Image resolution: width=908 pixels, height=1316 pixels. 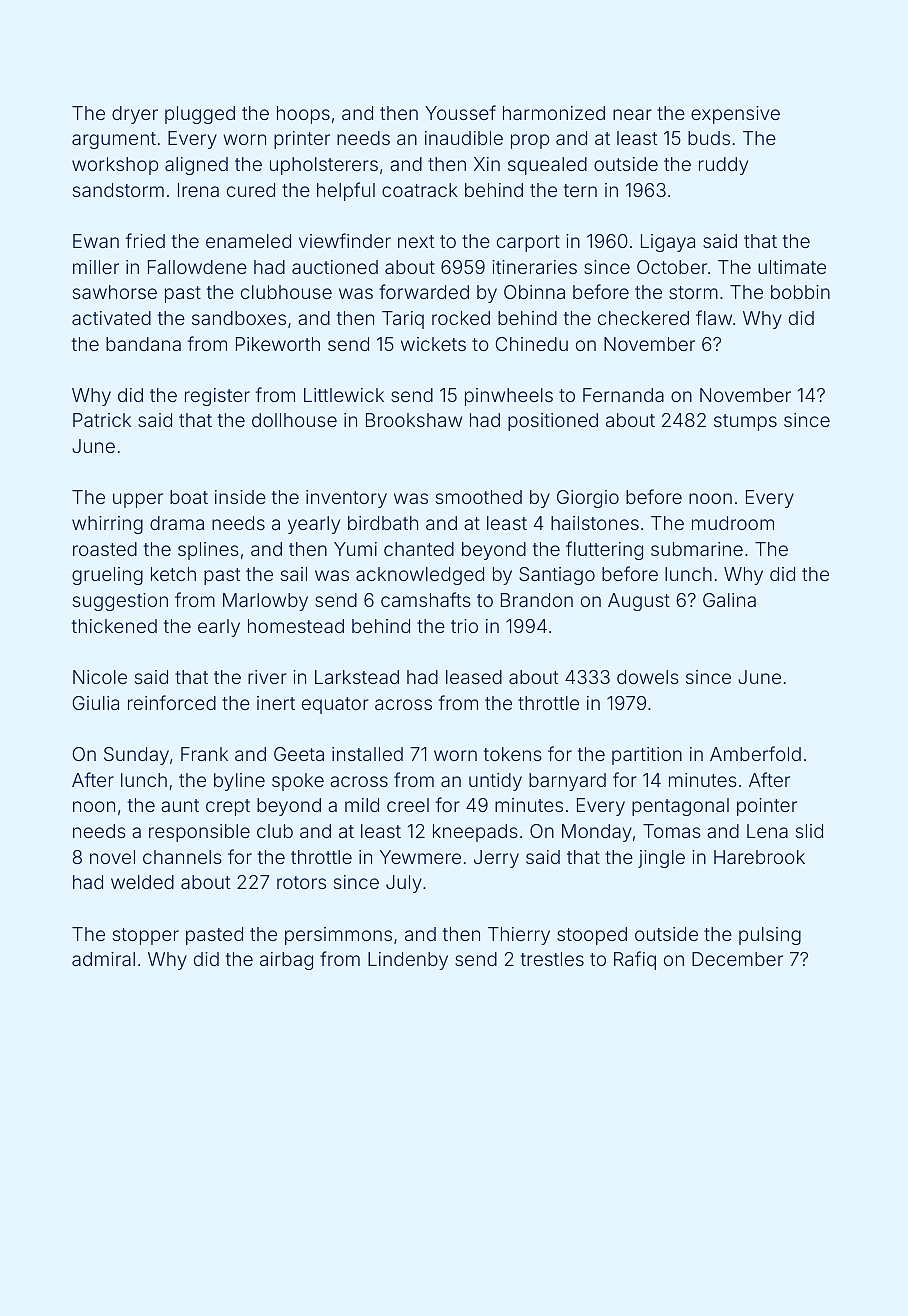 What do you see at coordinates (697, 549) in the screenshot?
I see `submarine` at bounding box center [697, 549].
